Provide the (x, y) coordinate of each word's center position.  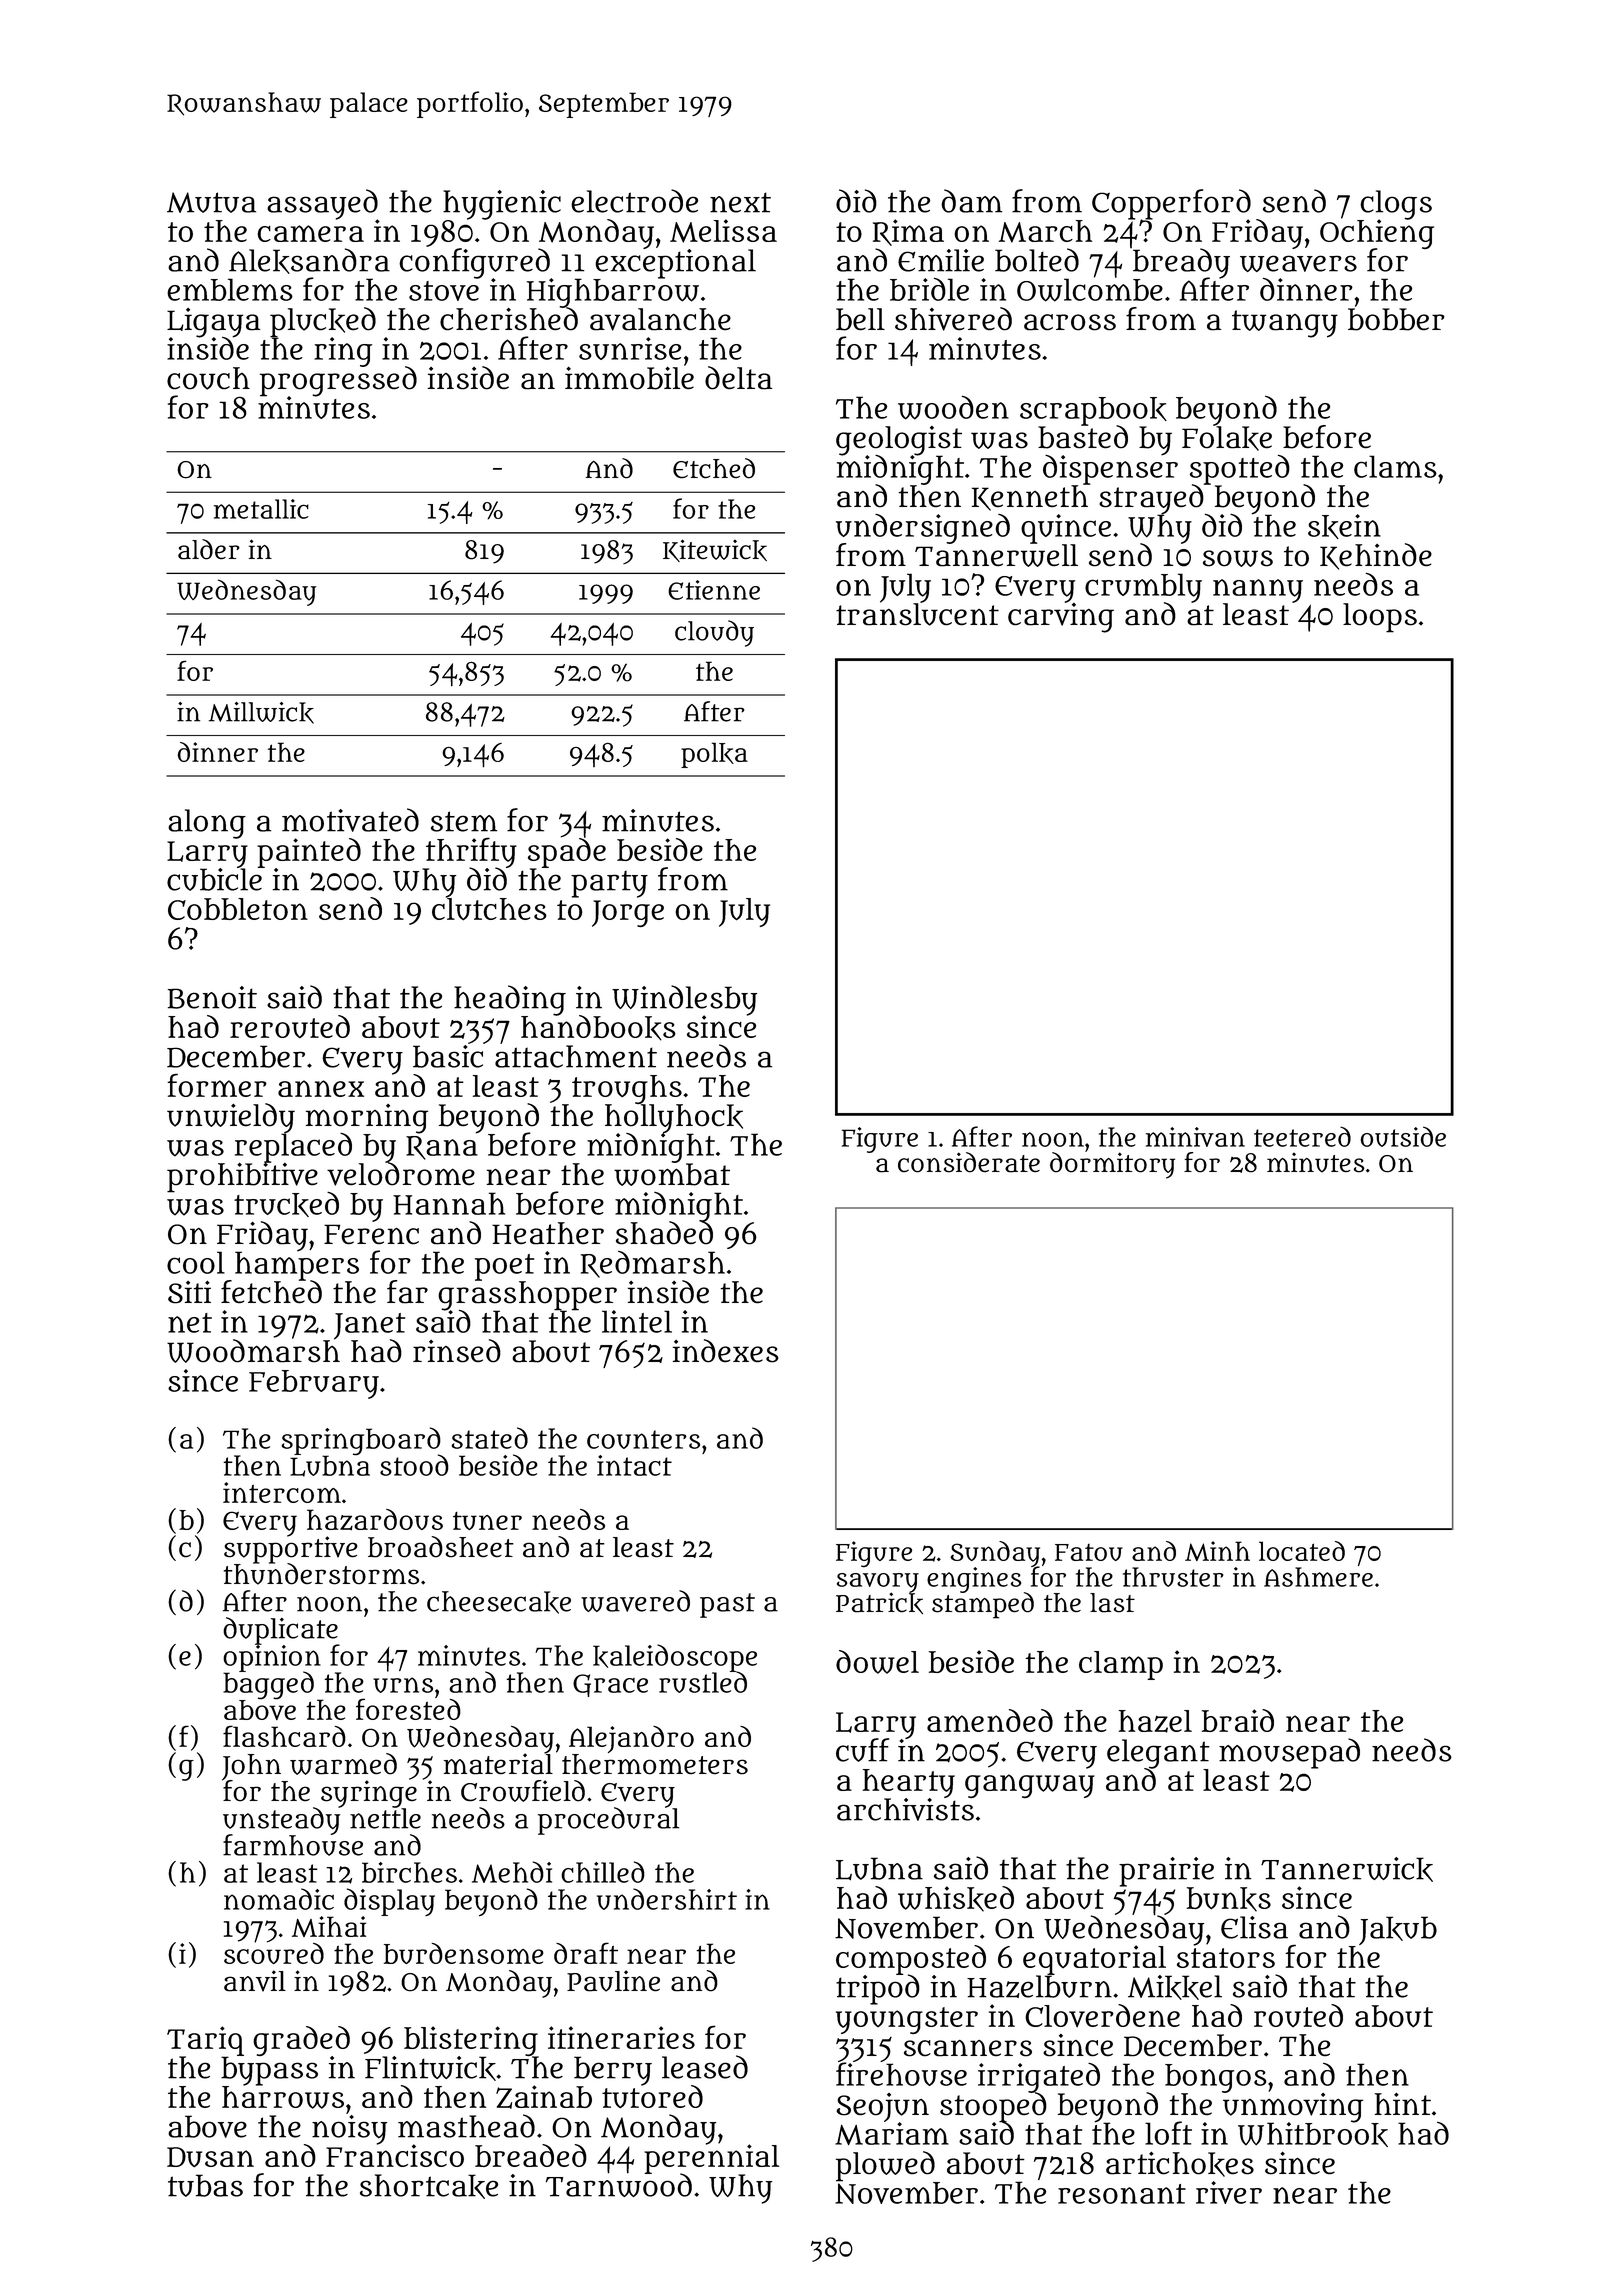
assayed (322, 204)
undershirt (667, 1899)
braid (1238, 1720)
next (740, 202)
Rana (442, 1148)
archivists (905, 1809)
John (251, 1767)
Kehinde (1376, 556)
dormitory (1112, 1165)
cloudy (714, 633)
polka (714, 755)
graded (301, 2041)
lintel (637, 1321)
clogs (1396, 204)
